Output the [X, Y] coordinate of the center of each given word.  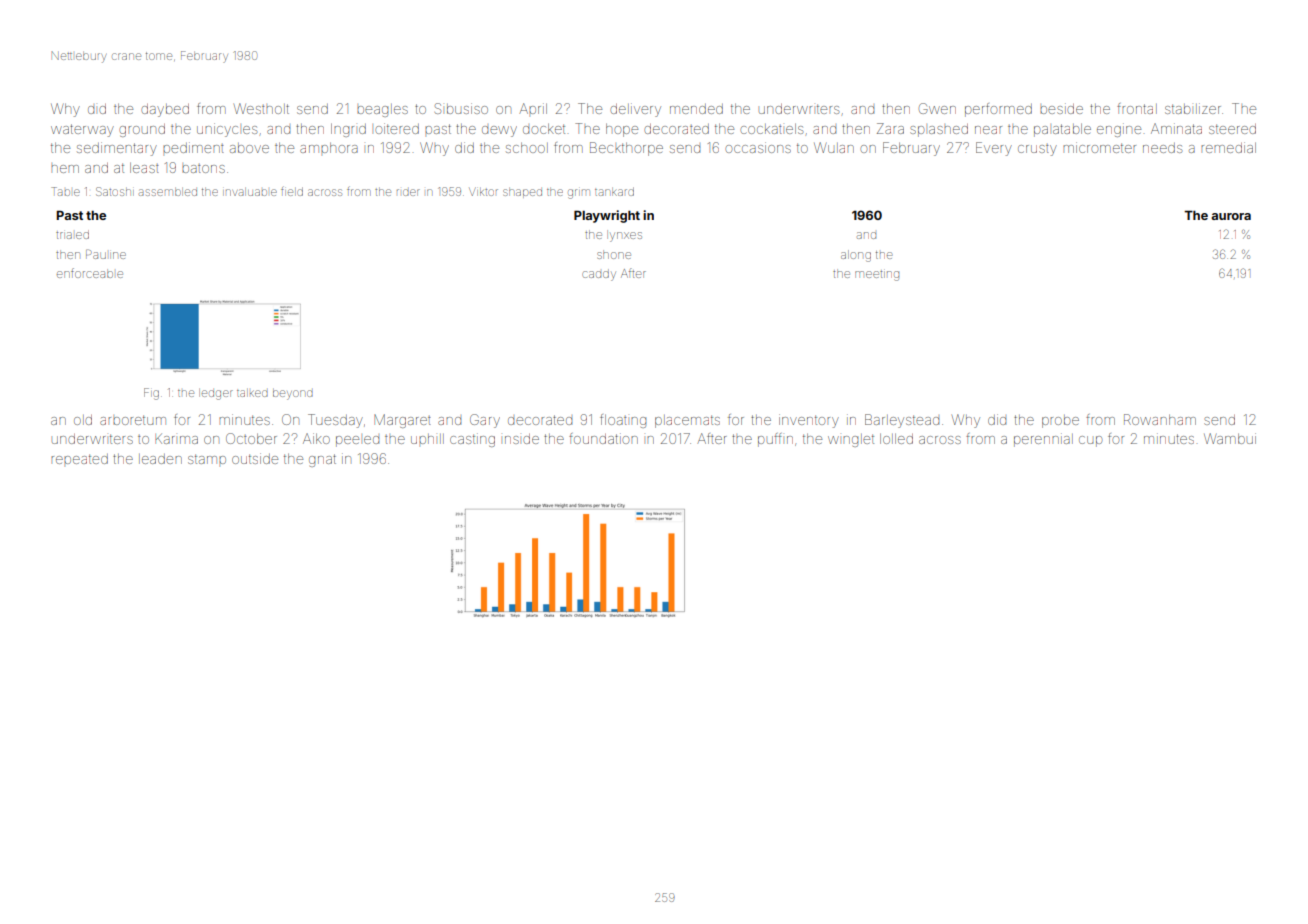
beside [1061, 108]
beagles [382, 110]
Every [994, 149]
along [856, 256]
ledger [217, 395]
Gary [485, 421]
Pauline [106, 254]
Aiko [316, 438]
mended [696, 109]
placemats [687, 421]
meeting [877, 276]
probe [1060, 421]
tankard [614, 191]
